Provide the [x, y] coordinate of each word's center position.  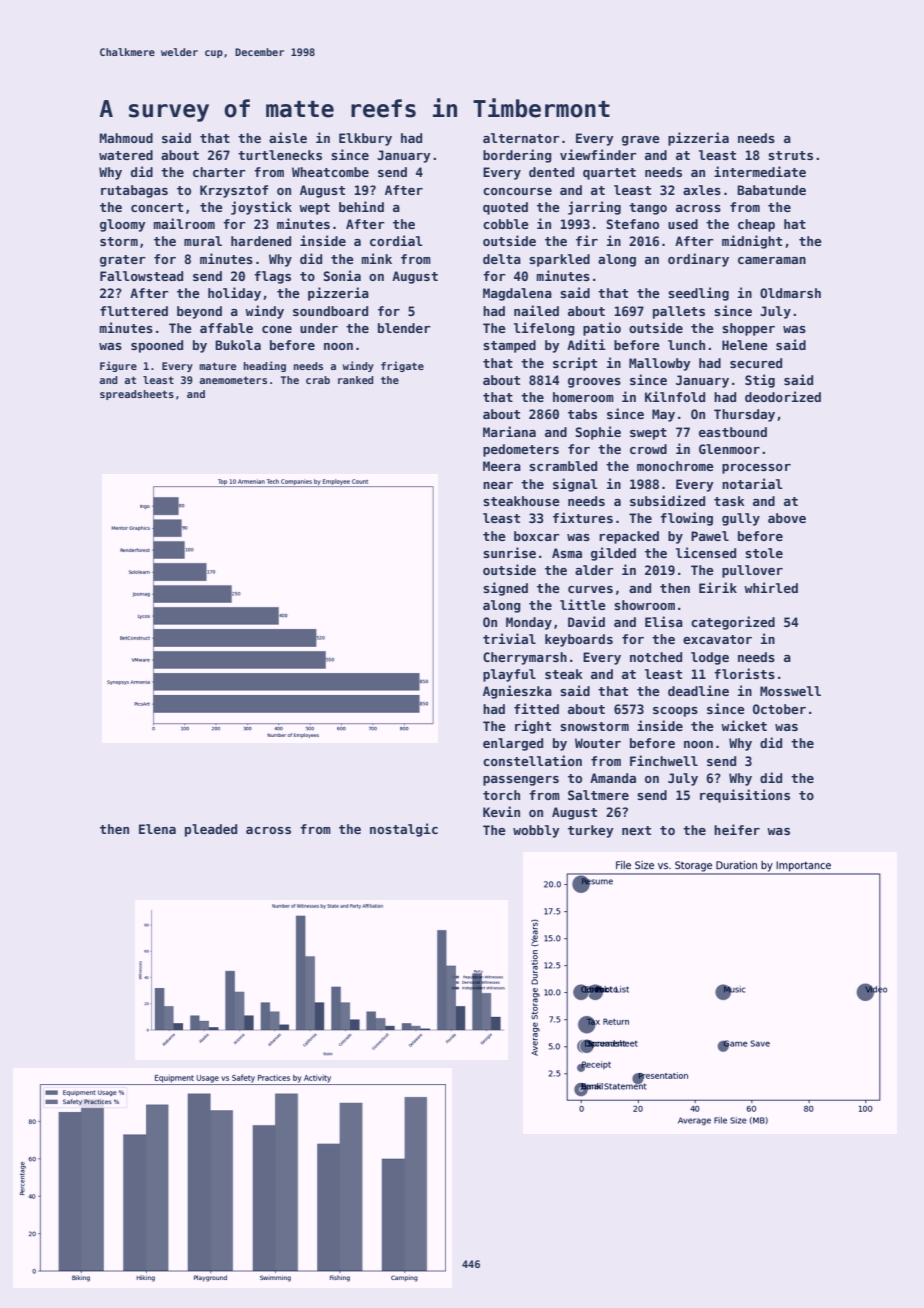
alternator [521, 138]
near [498, 485]
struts [790, 155]
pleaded [211, 830]
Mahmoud [126, 138]
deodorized [783, 396]
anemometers [233, 380]
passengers [521, 781]
